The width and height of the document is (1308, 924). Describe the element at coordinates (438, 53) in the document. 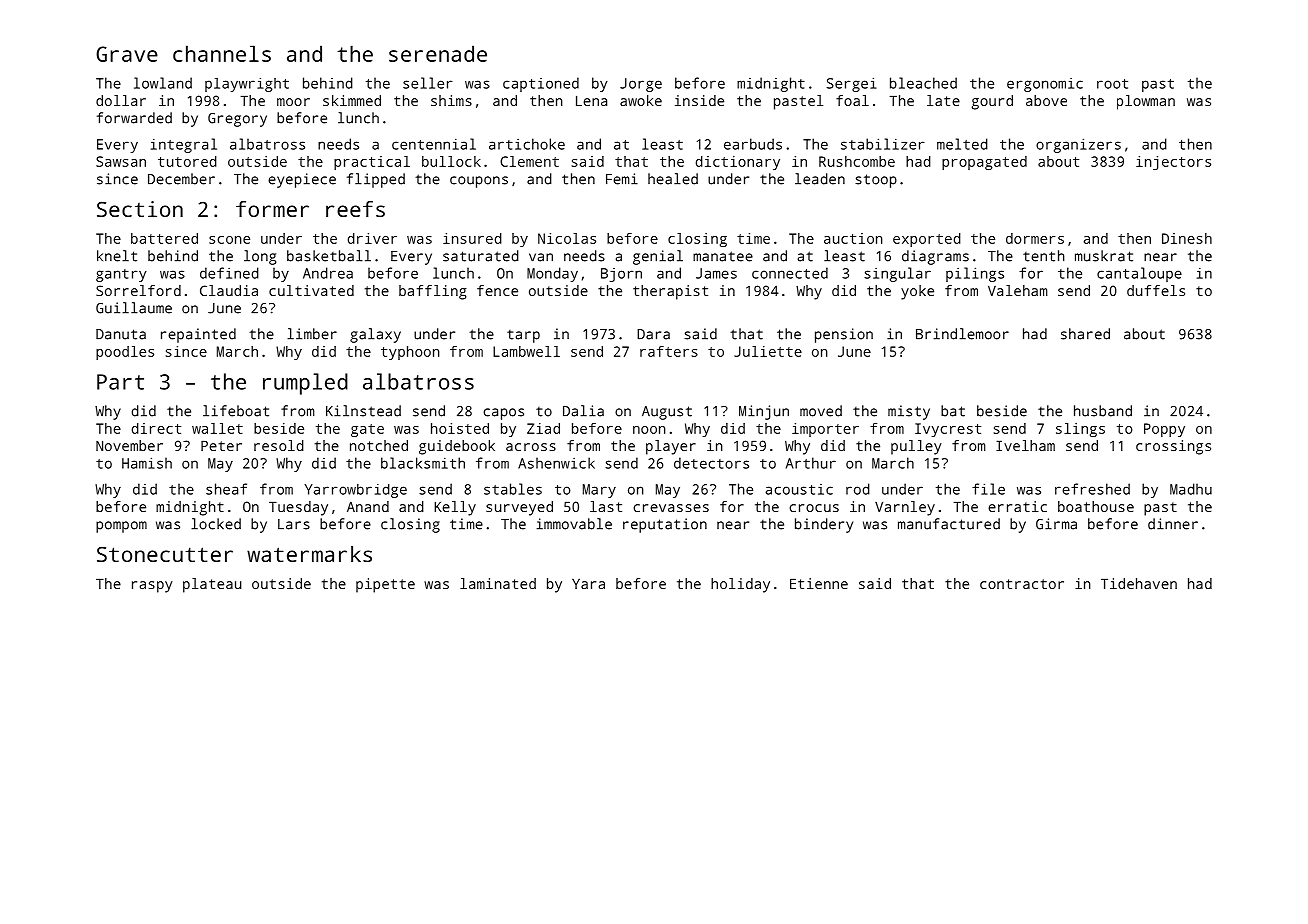

I see `serenade` at that location.
